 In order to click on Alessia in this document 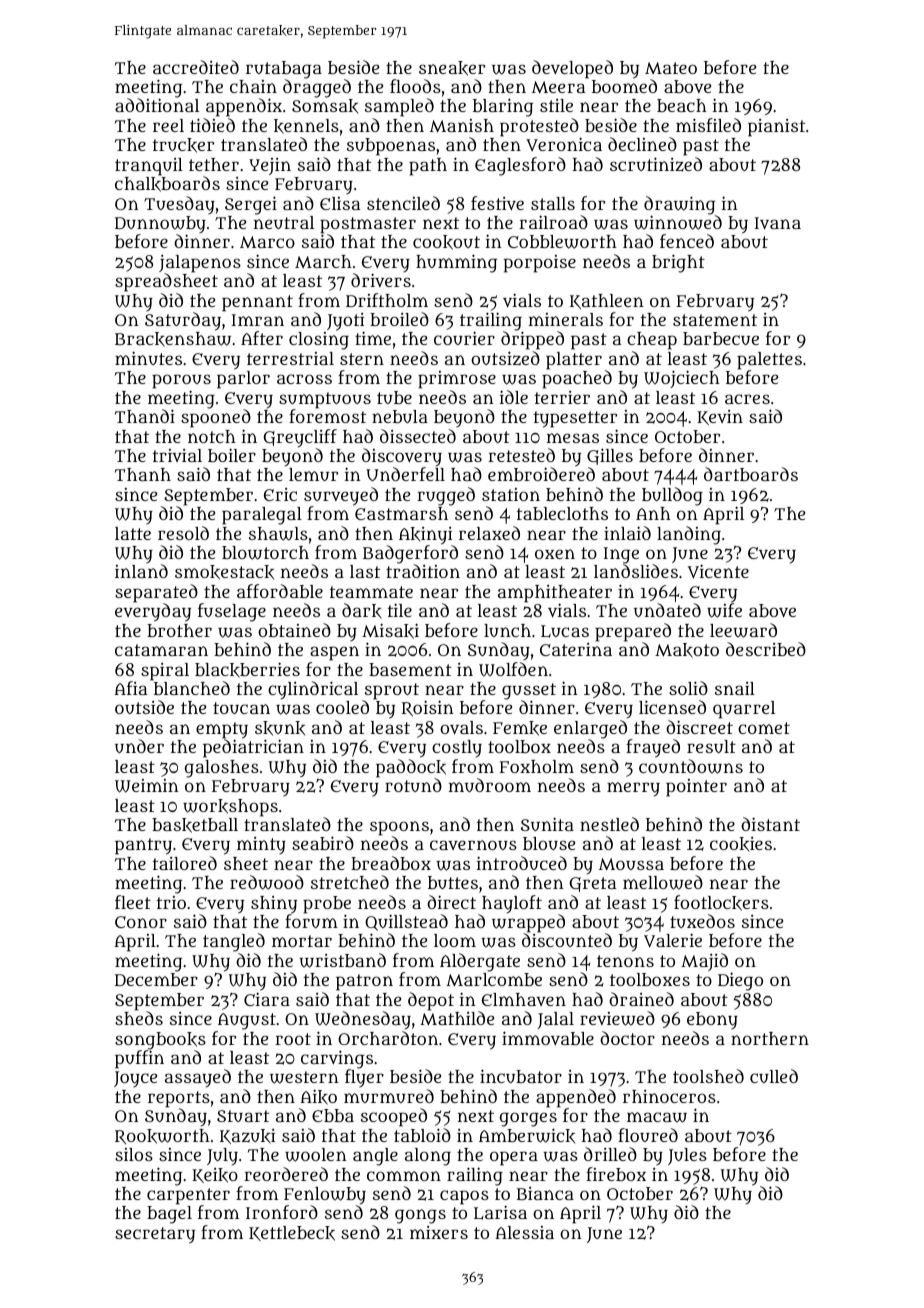, I will do `click(524, 1232)`.
